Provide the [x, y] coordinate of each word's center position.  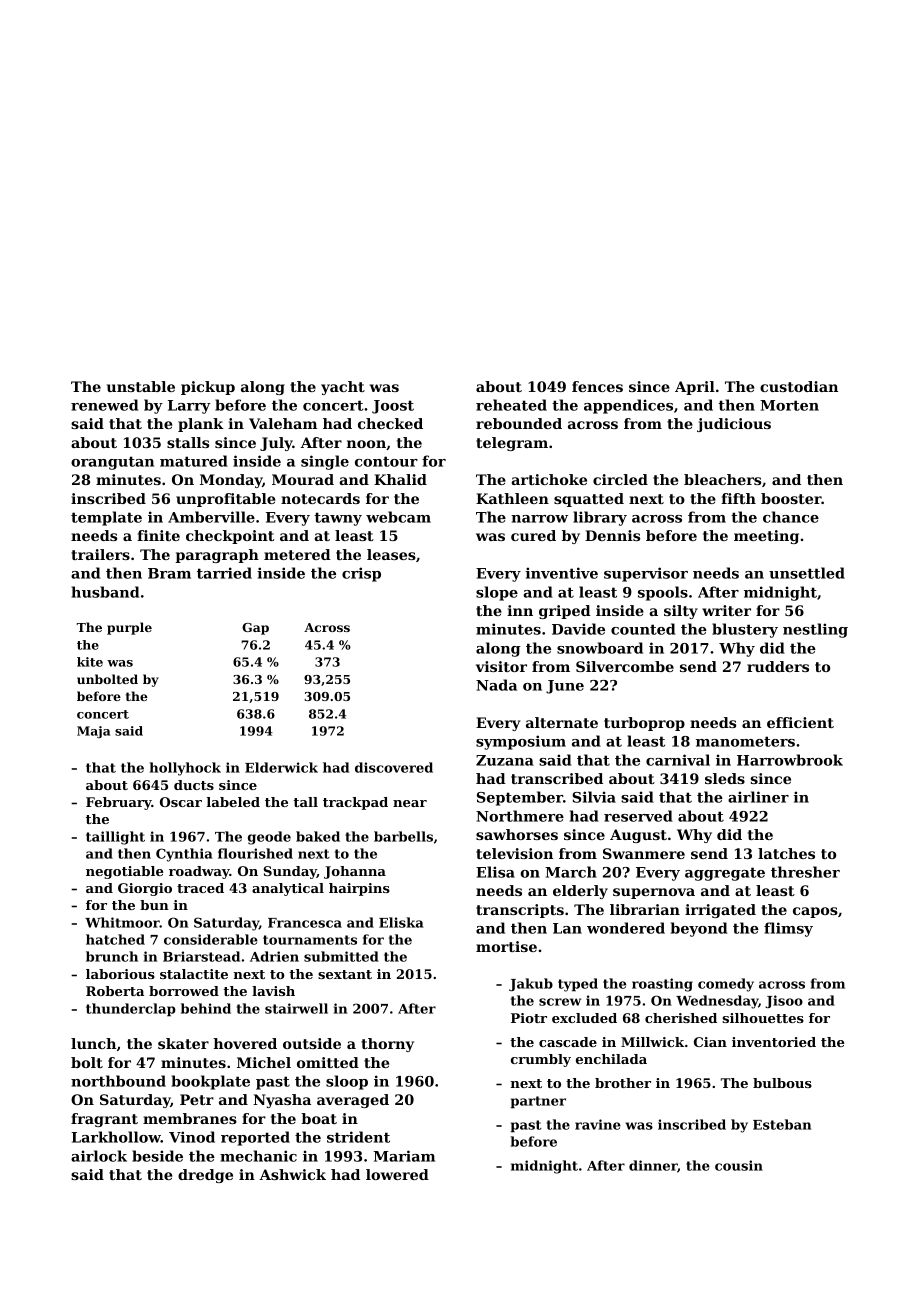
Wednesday [717, 1002]
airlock [99, 1156]
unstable [141, 386]
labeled [233, 802]
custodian [799, 386]
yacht [343, 388]
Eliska [401, 922]
